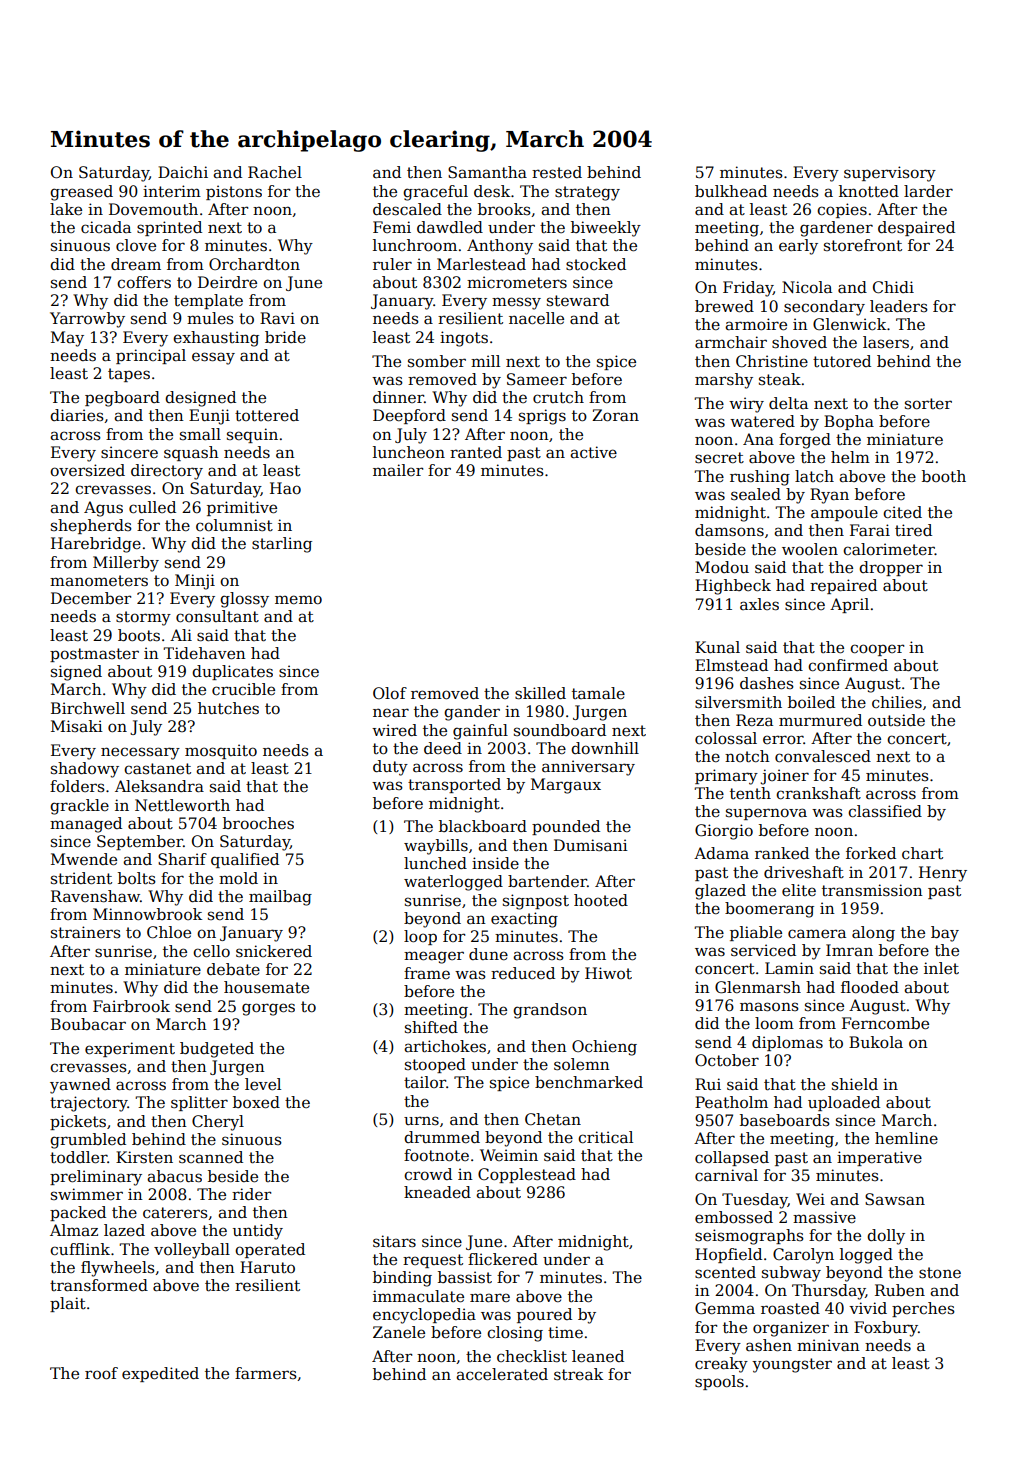 Image resolution: width=1019 pixels, height=1476 pixels. I want to click on mailer, so click(398, 470).
